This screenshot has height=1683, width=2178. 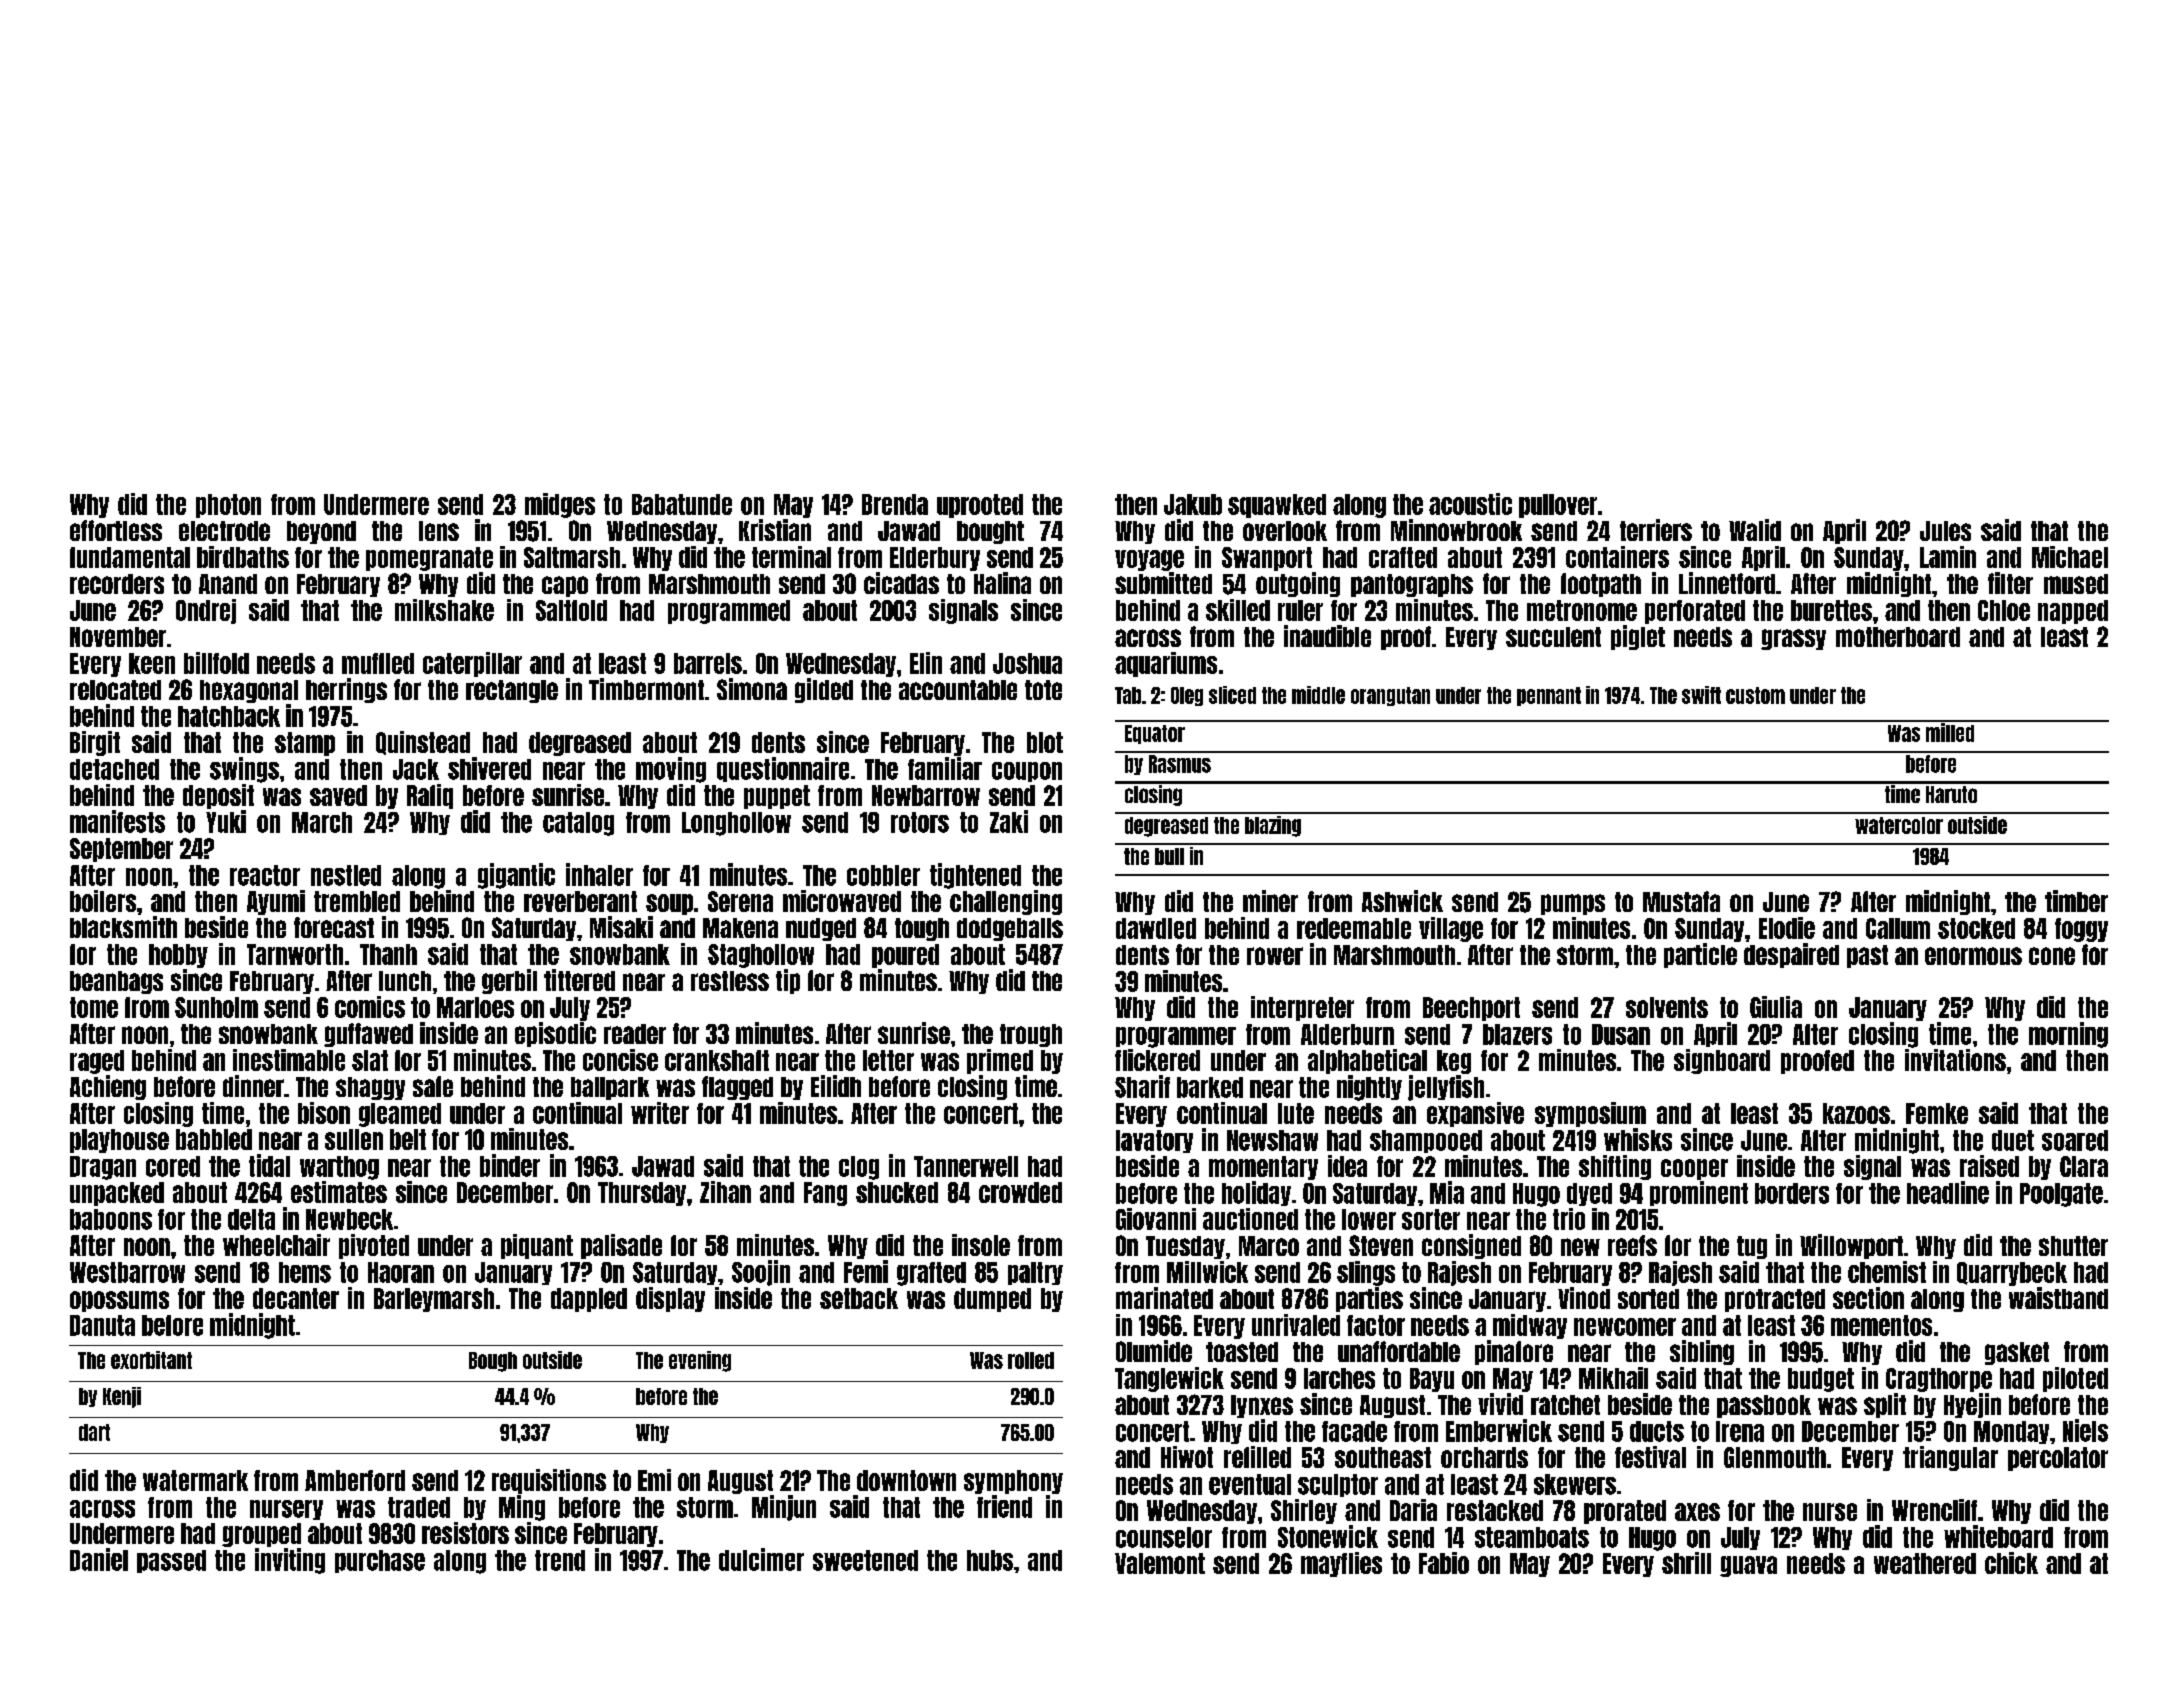 I want to click on trend, so click(x=560, y=1560).
